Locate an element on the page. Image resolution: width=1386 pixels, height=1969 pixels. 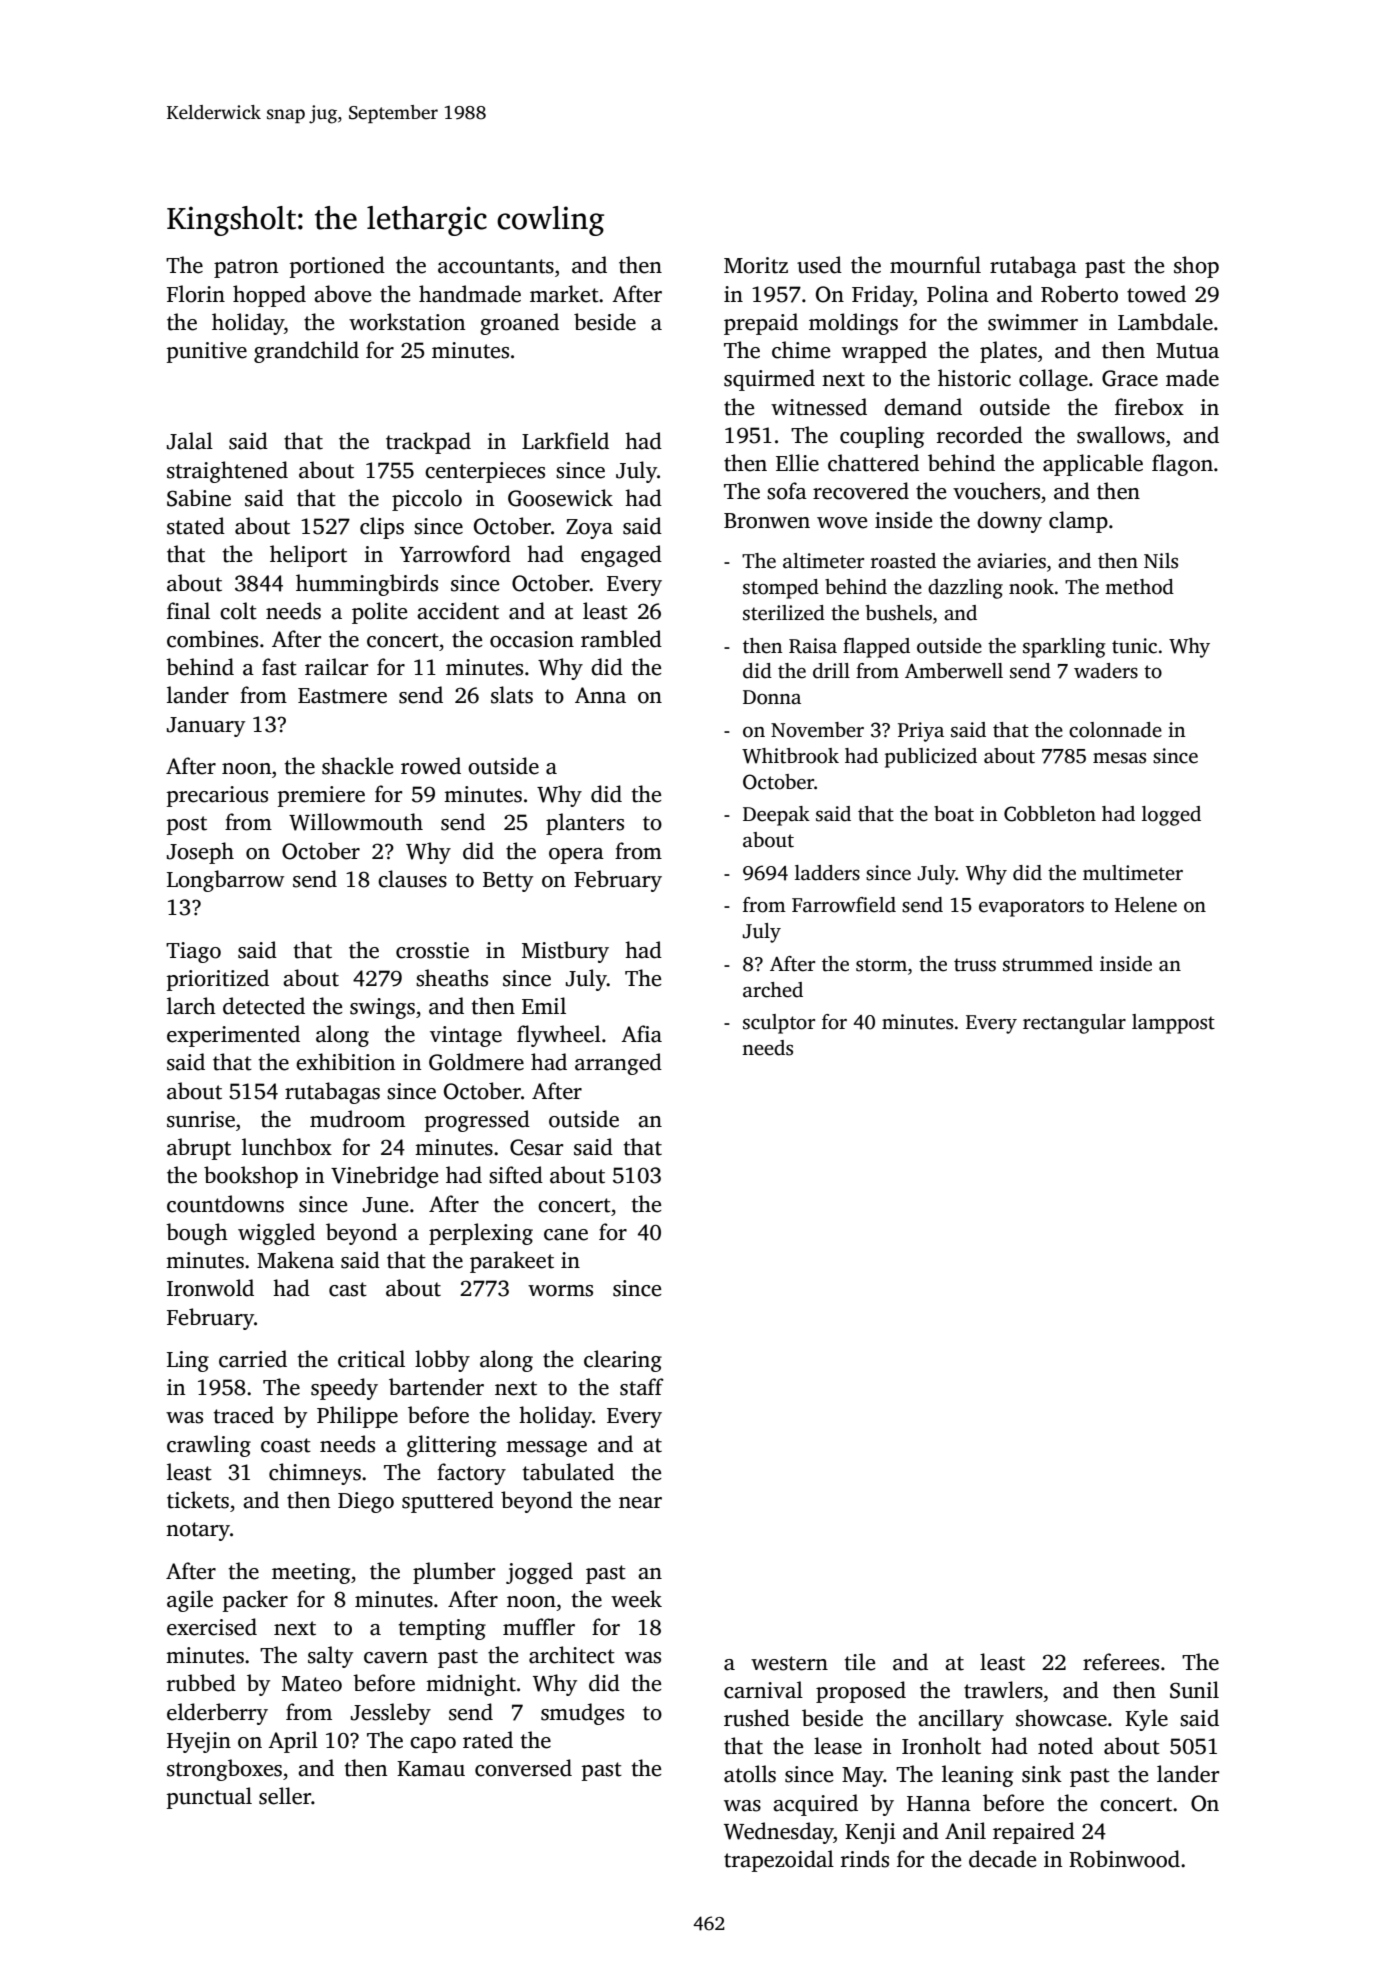
tunic is located at coordinates (1134, 646).
